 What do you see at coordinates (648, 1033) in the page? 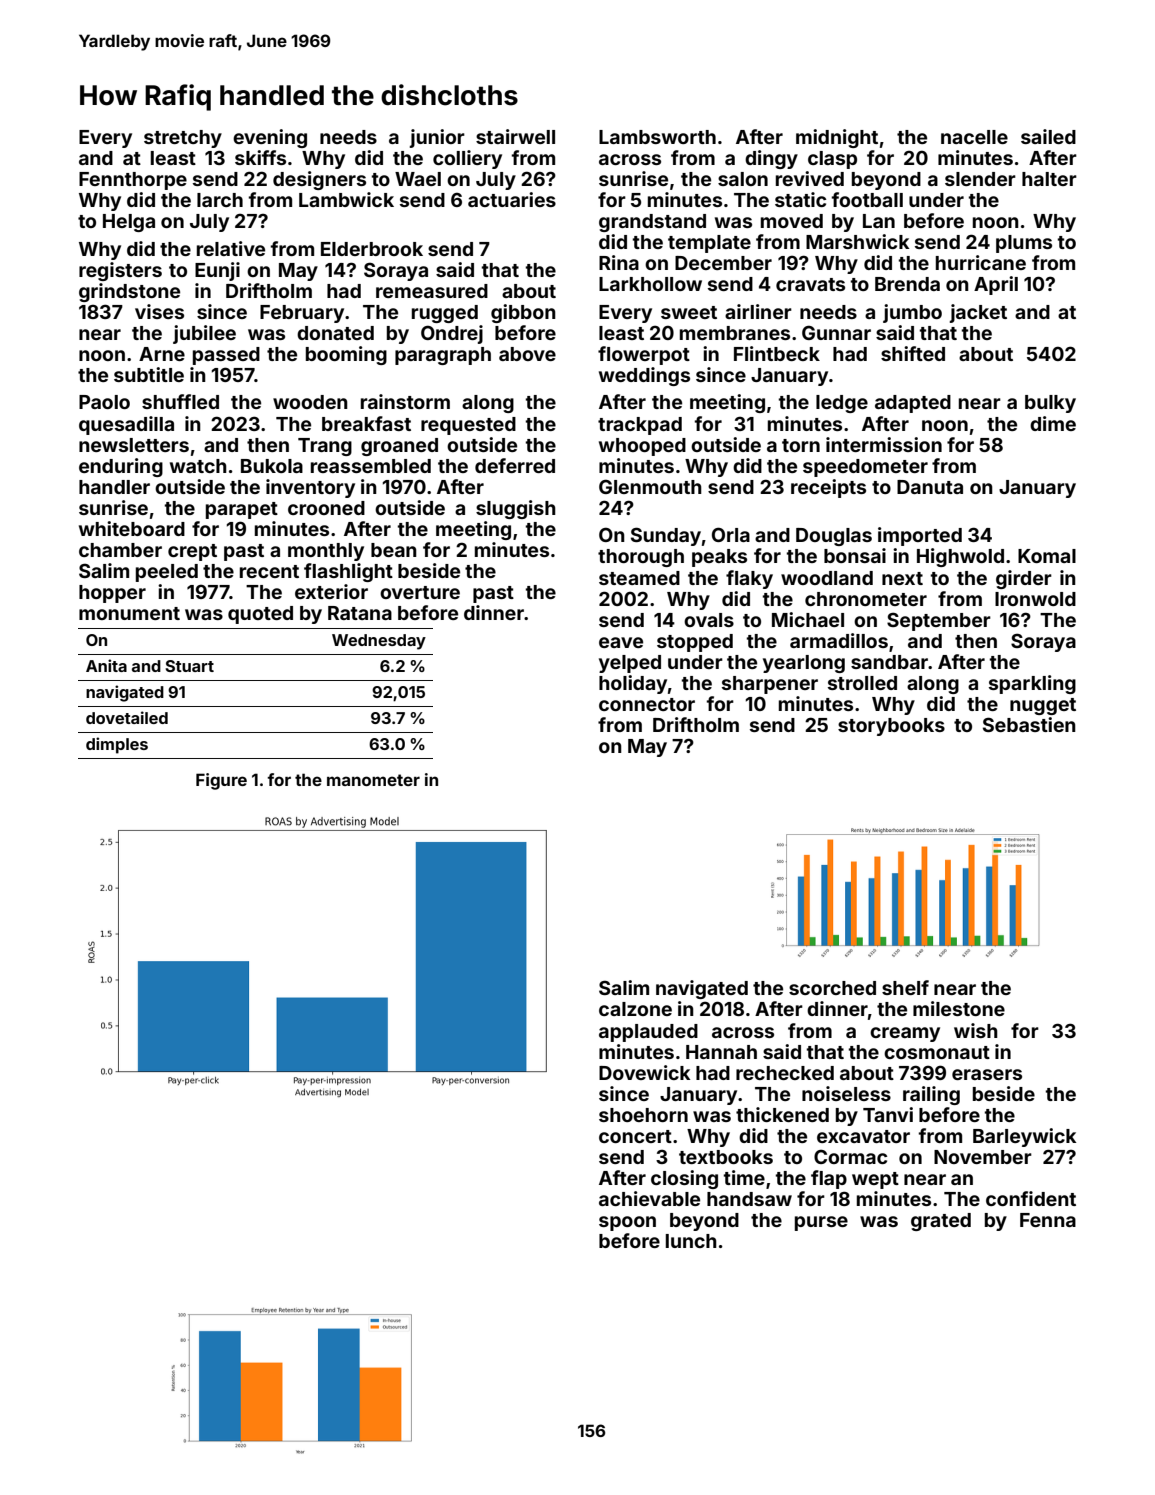
I see `applauded` at bounding box center [648, 1033].
